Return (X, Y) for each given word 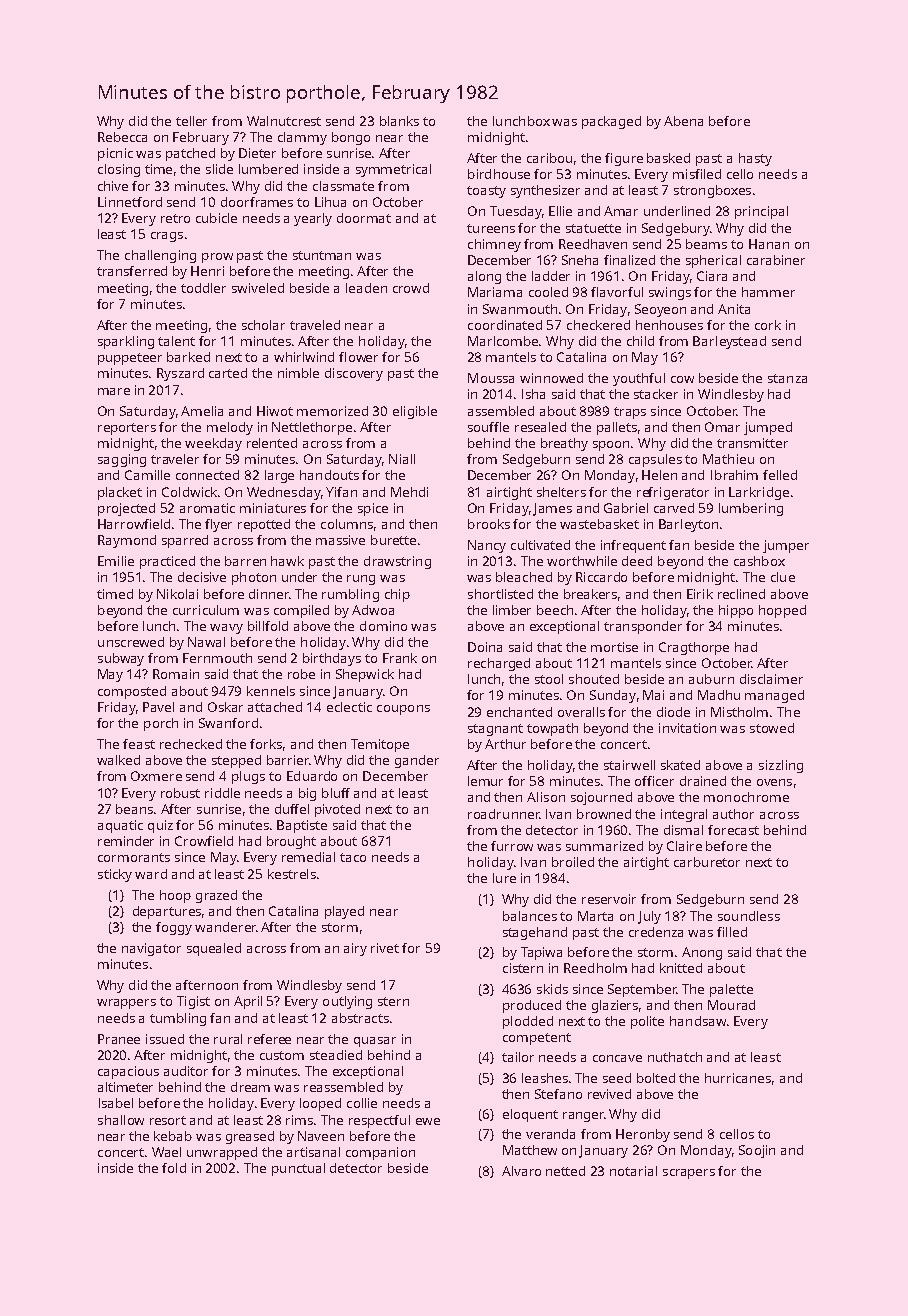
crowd (411, 288)
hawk (287, 561)
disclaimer (771, 679)
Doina (485, 647)
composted (132, 692)
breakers (590, 594)
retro (175, 218)
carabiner (776, 260)
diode (673, 712)
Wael (166, 1152)
